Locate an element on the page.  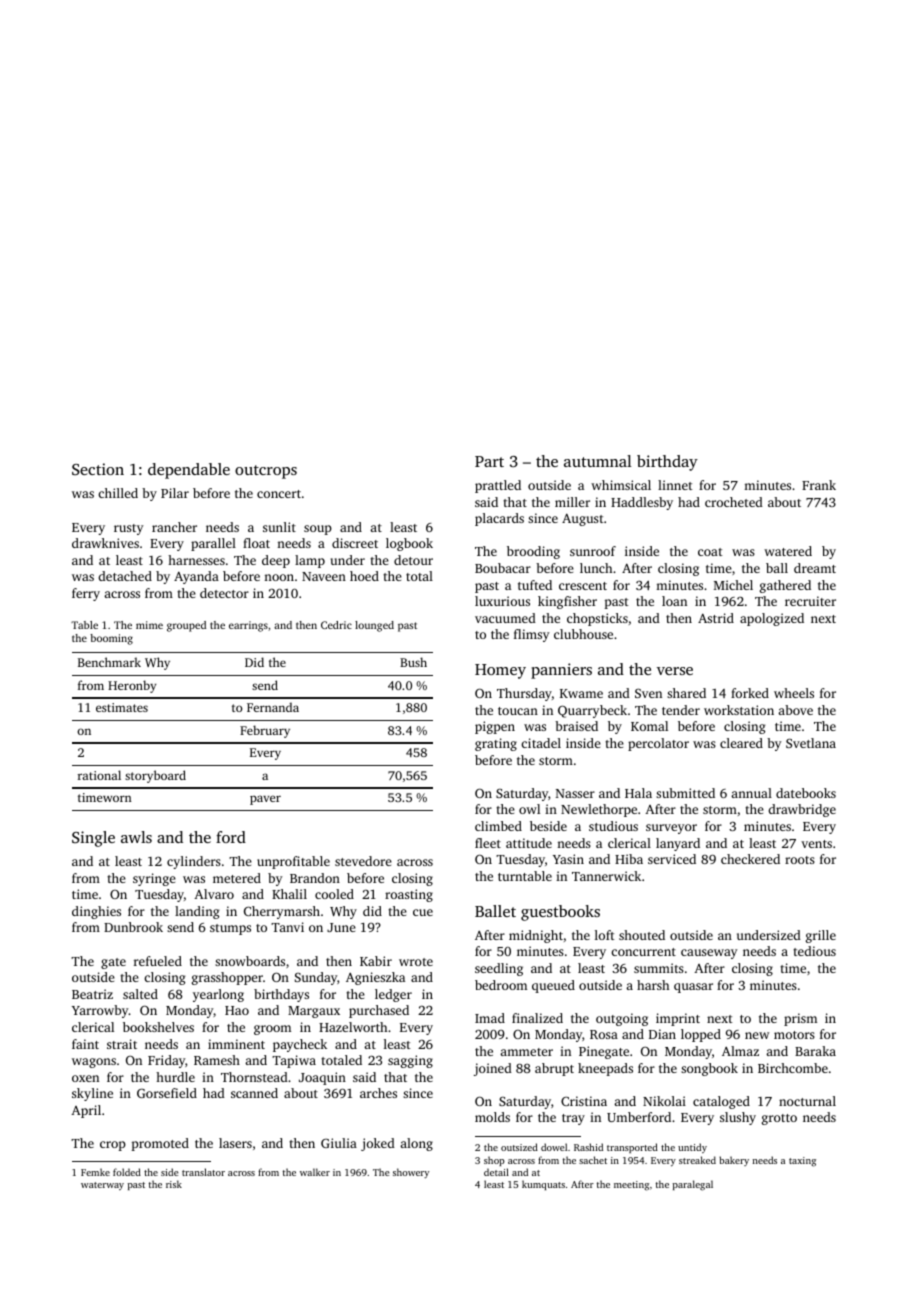
tedious is located at coordinates (814, 951).
